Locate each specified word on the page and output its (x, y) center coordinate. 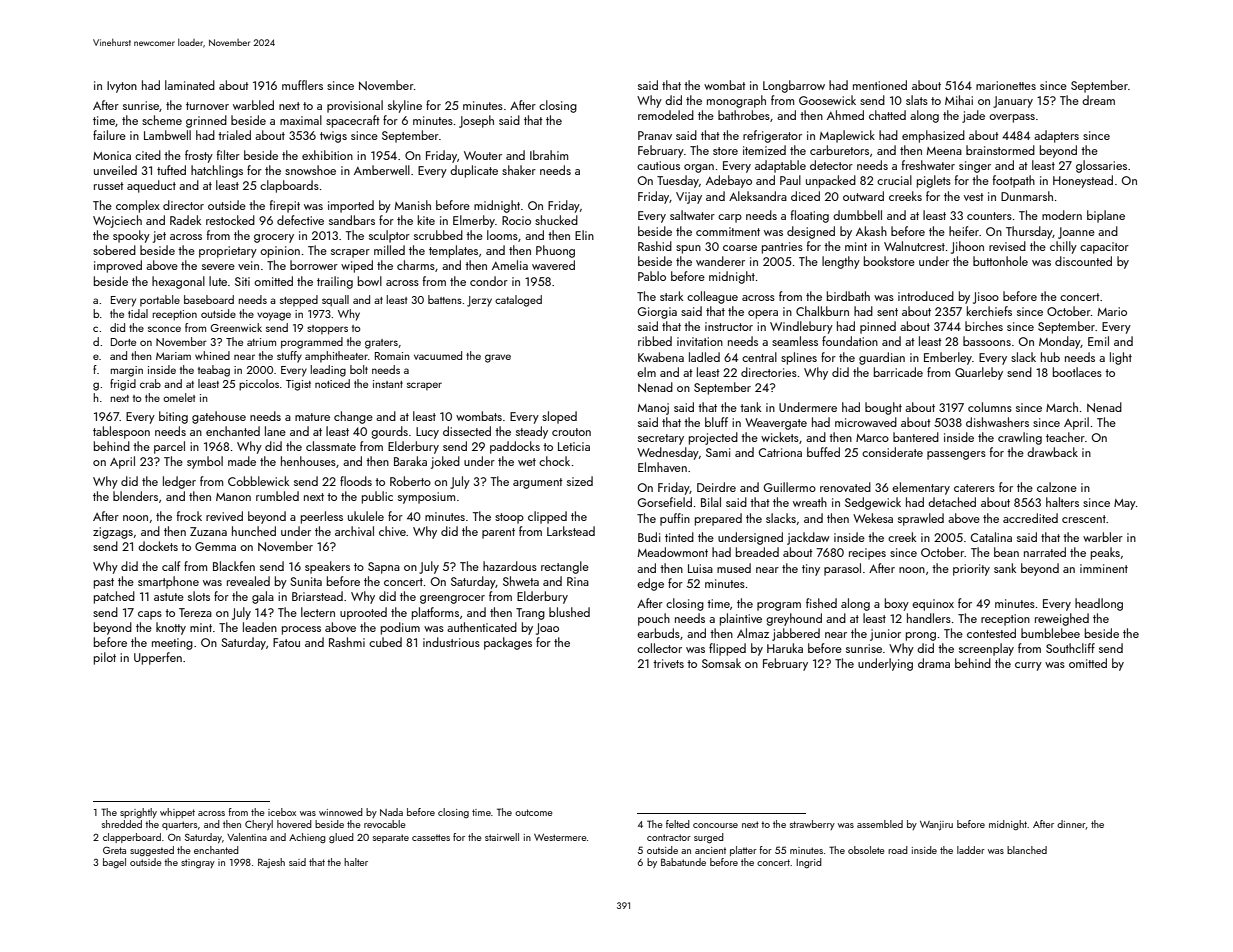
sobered (114, 250)
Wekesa (873, 518)
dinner (1071, 824)
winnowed (341, 812)
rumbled (277, 496)
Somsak (721, 663)
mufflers (302, 85)
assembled (880, 824)
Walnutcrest (914, 246)
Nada (391, 812)
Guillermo (790, 487)
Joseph (476, 121)
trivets (668, 663)
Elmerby (474, 221)
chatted (887, 115)
